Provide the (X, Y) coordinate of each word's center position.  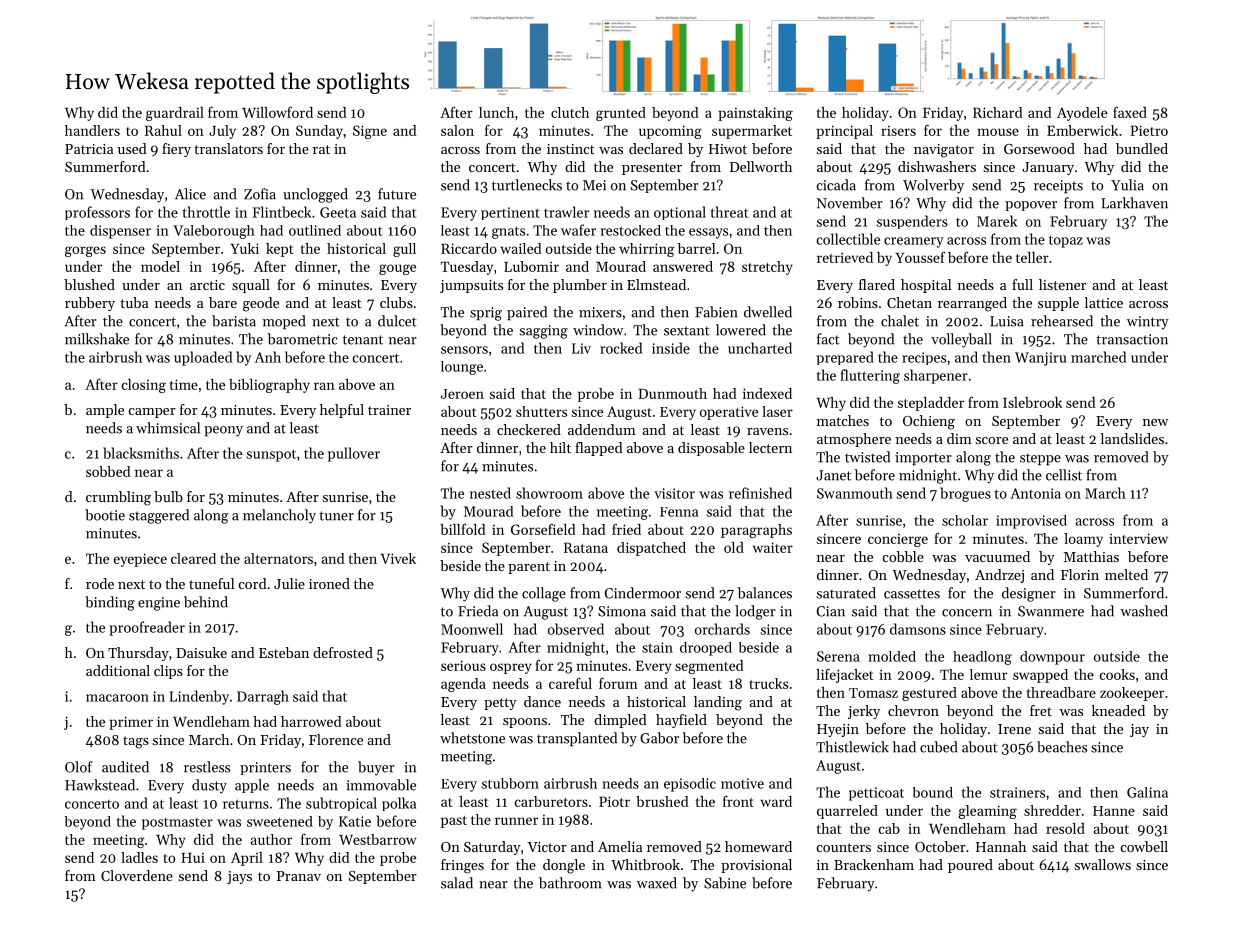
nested (490, 493)
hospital (926, 286)
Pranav (299, 876)
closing (144, 386)
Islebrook (1032, 402)
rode (100, 583)
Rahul (163, 130)
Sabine (725, 883)
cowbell (1144, 846)
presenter (652, 169)
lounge (462, 368)
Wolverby (933, 186)
